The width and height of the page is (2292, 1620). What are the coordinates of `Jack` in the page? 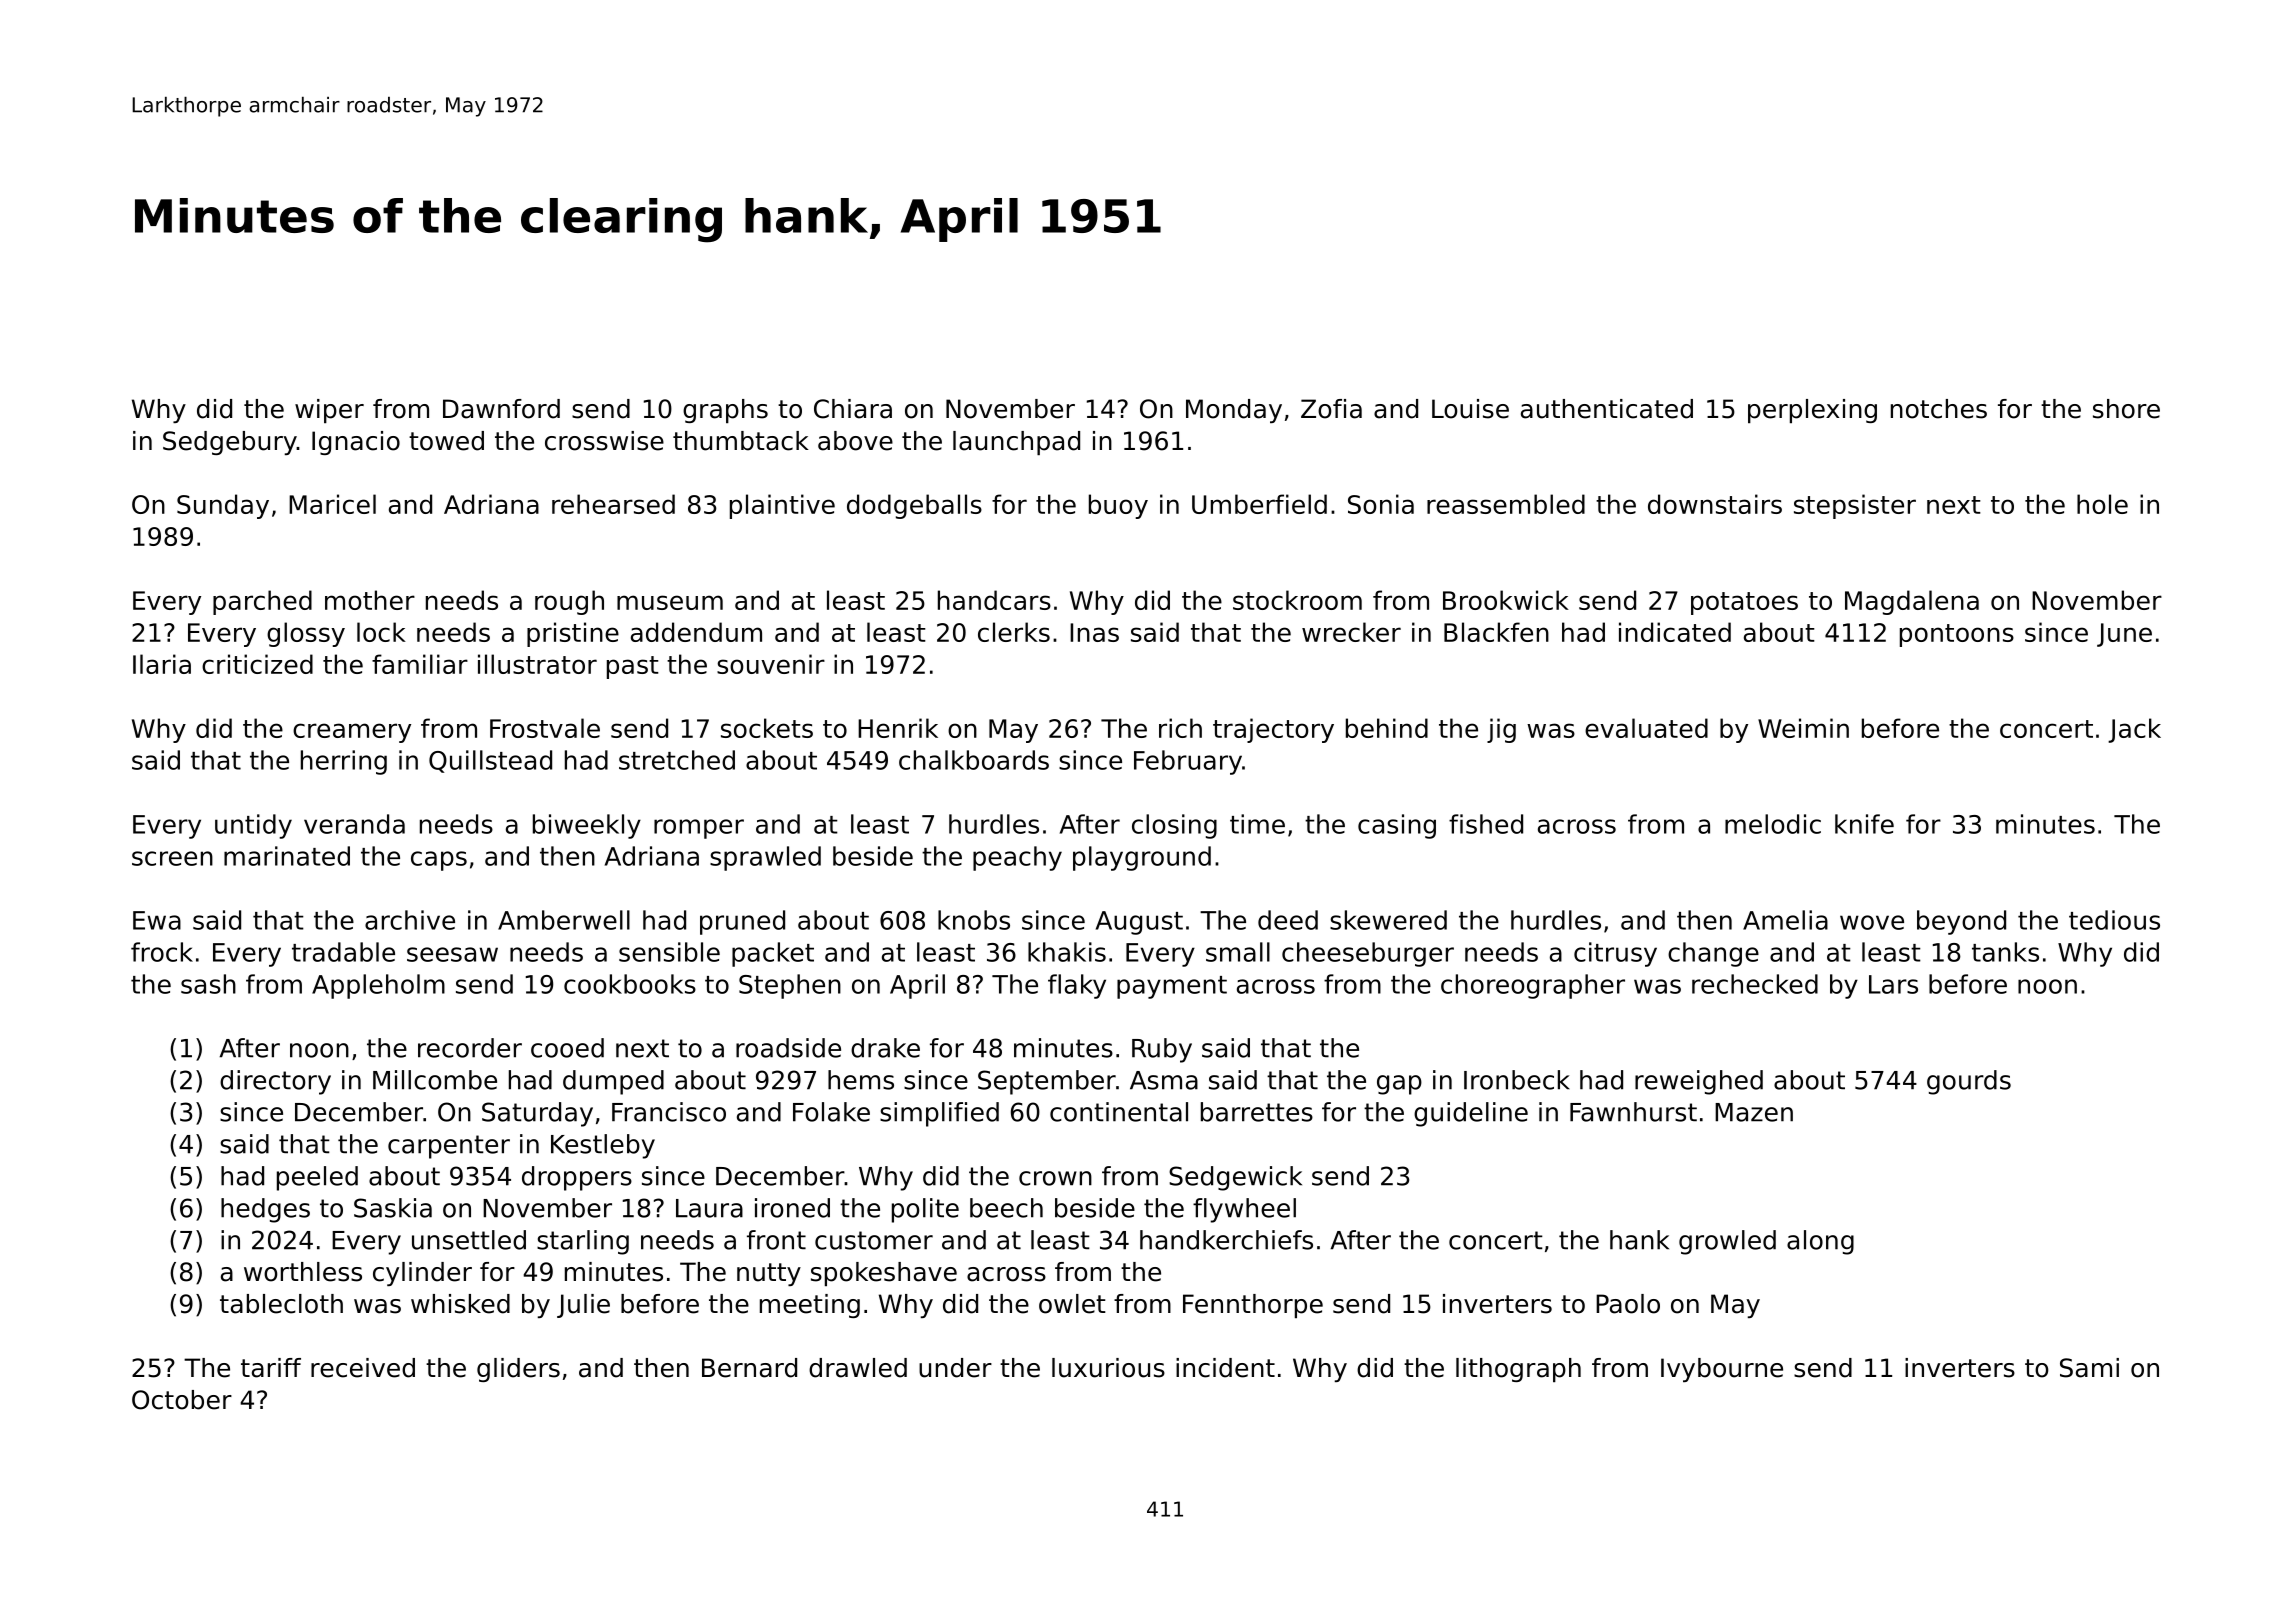 It's located at (2134, 730).
